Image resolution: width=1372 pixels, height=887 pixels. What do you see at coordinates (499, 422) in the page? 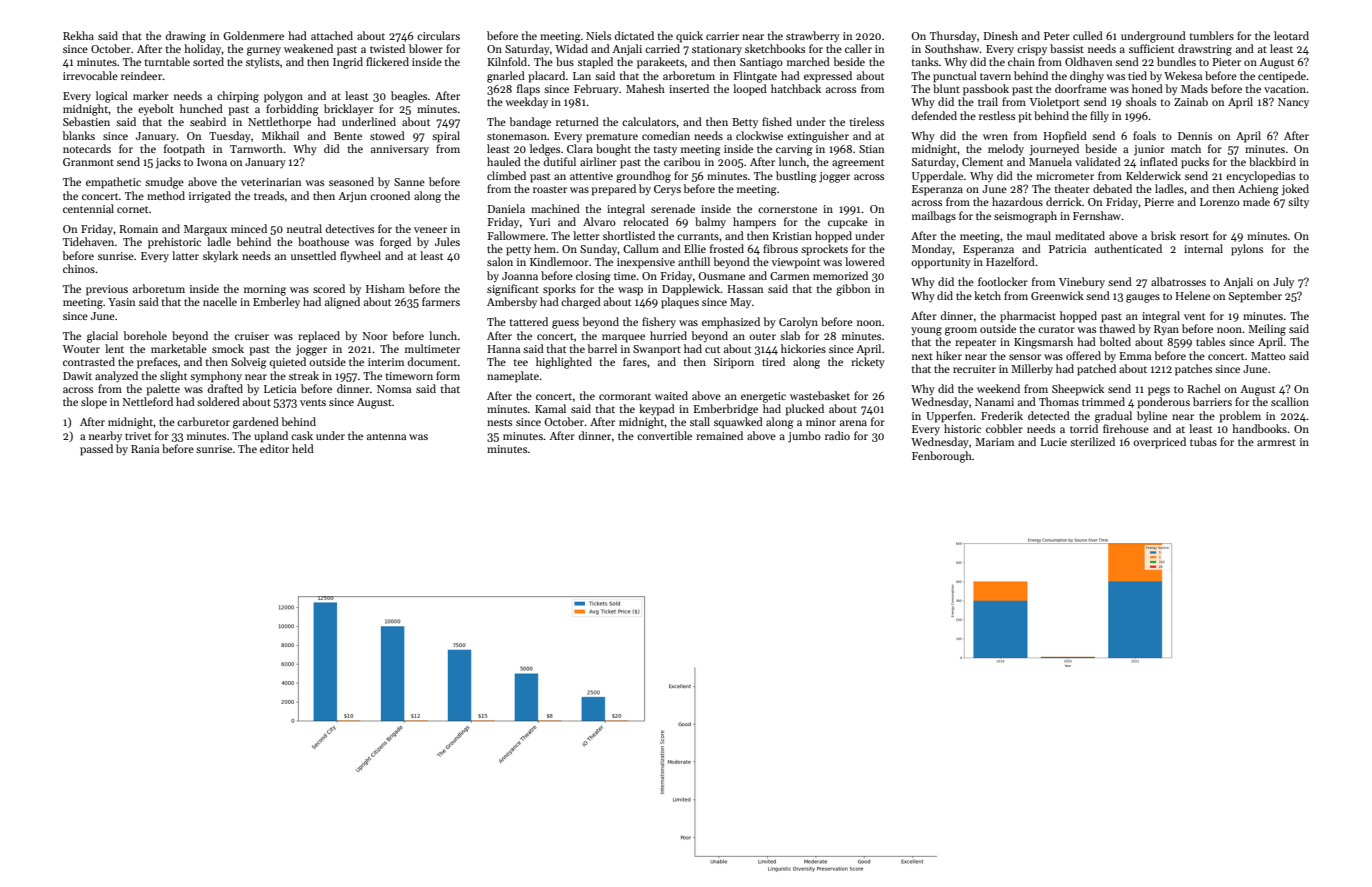
I see `nests` at bounding box center [499, 422].
